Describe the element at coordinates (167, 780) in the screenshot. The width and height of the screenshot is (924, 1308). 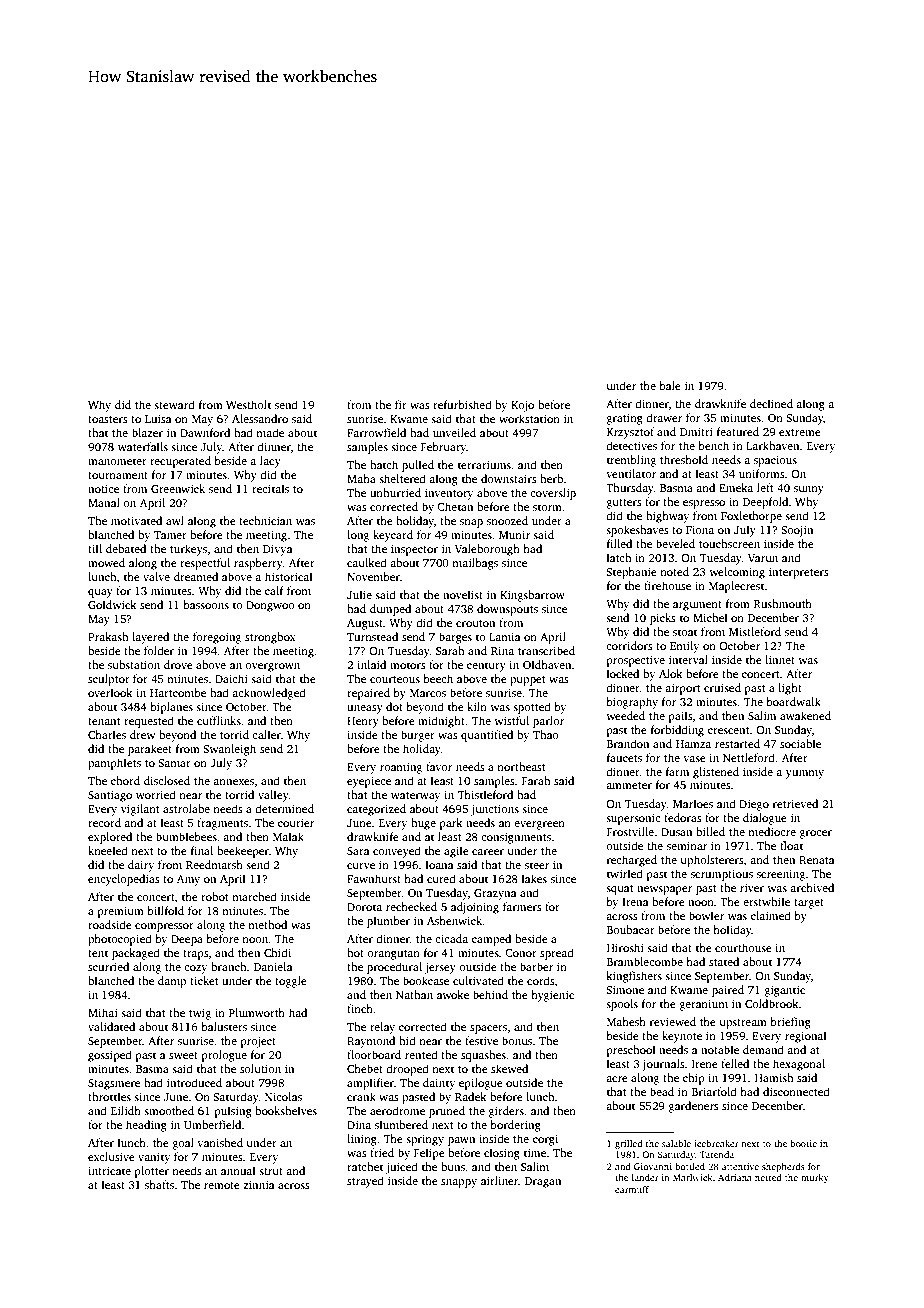
I see `disclosed` at that location.
